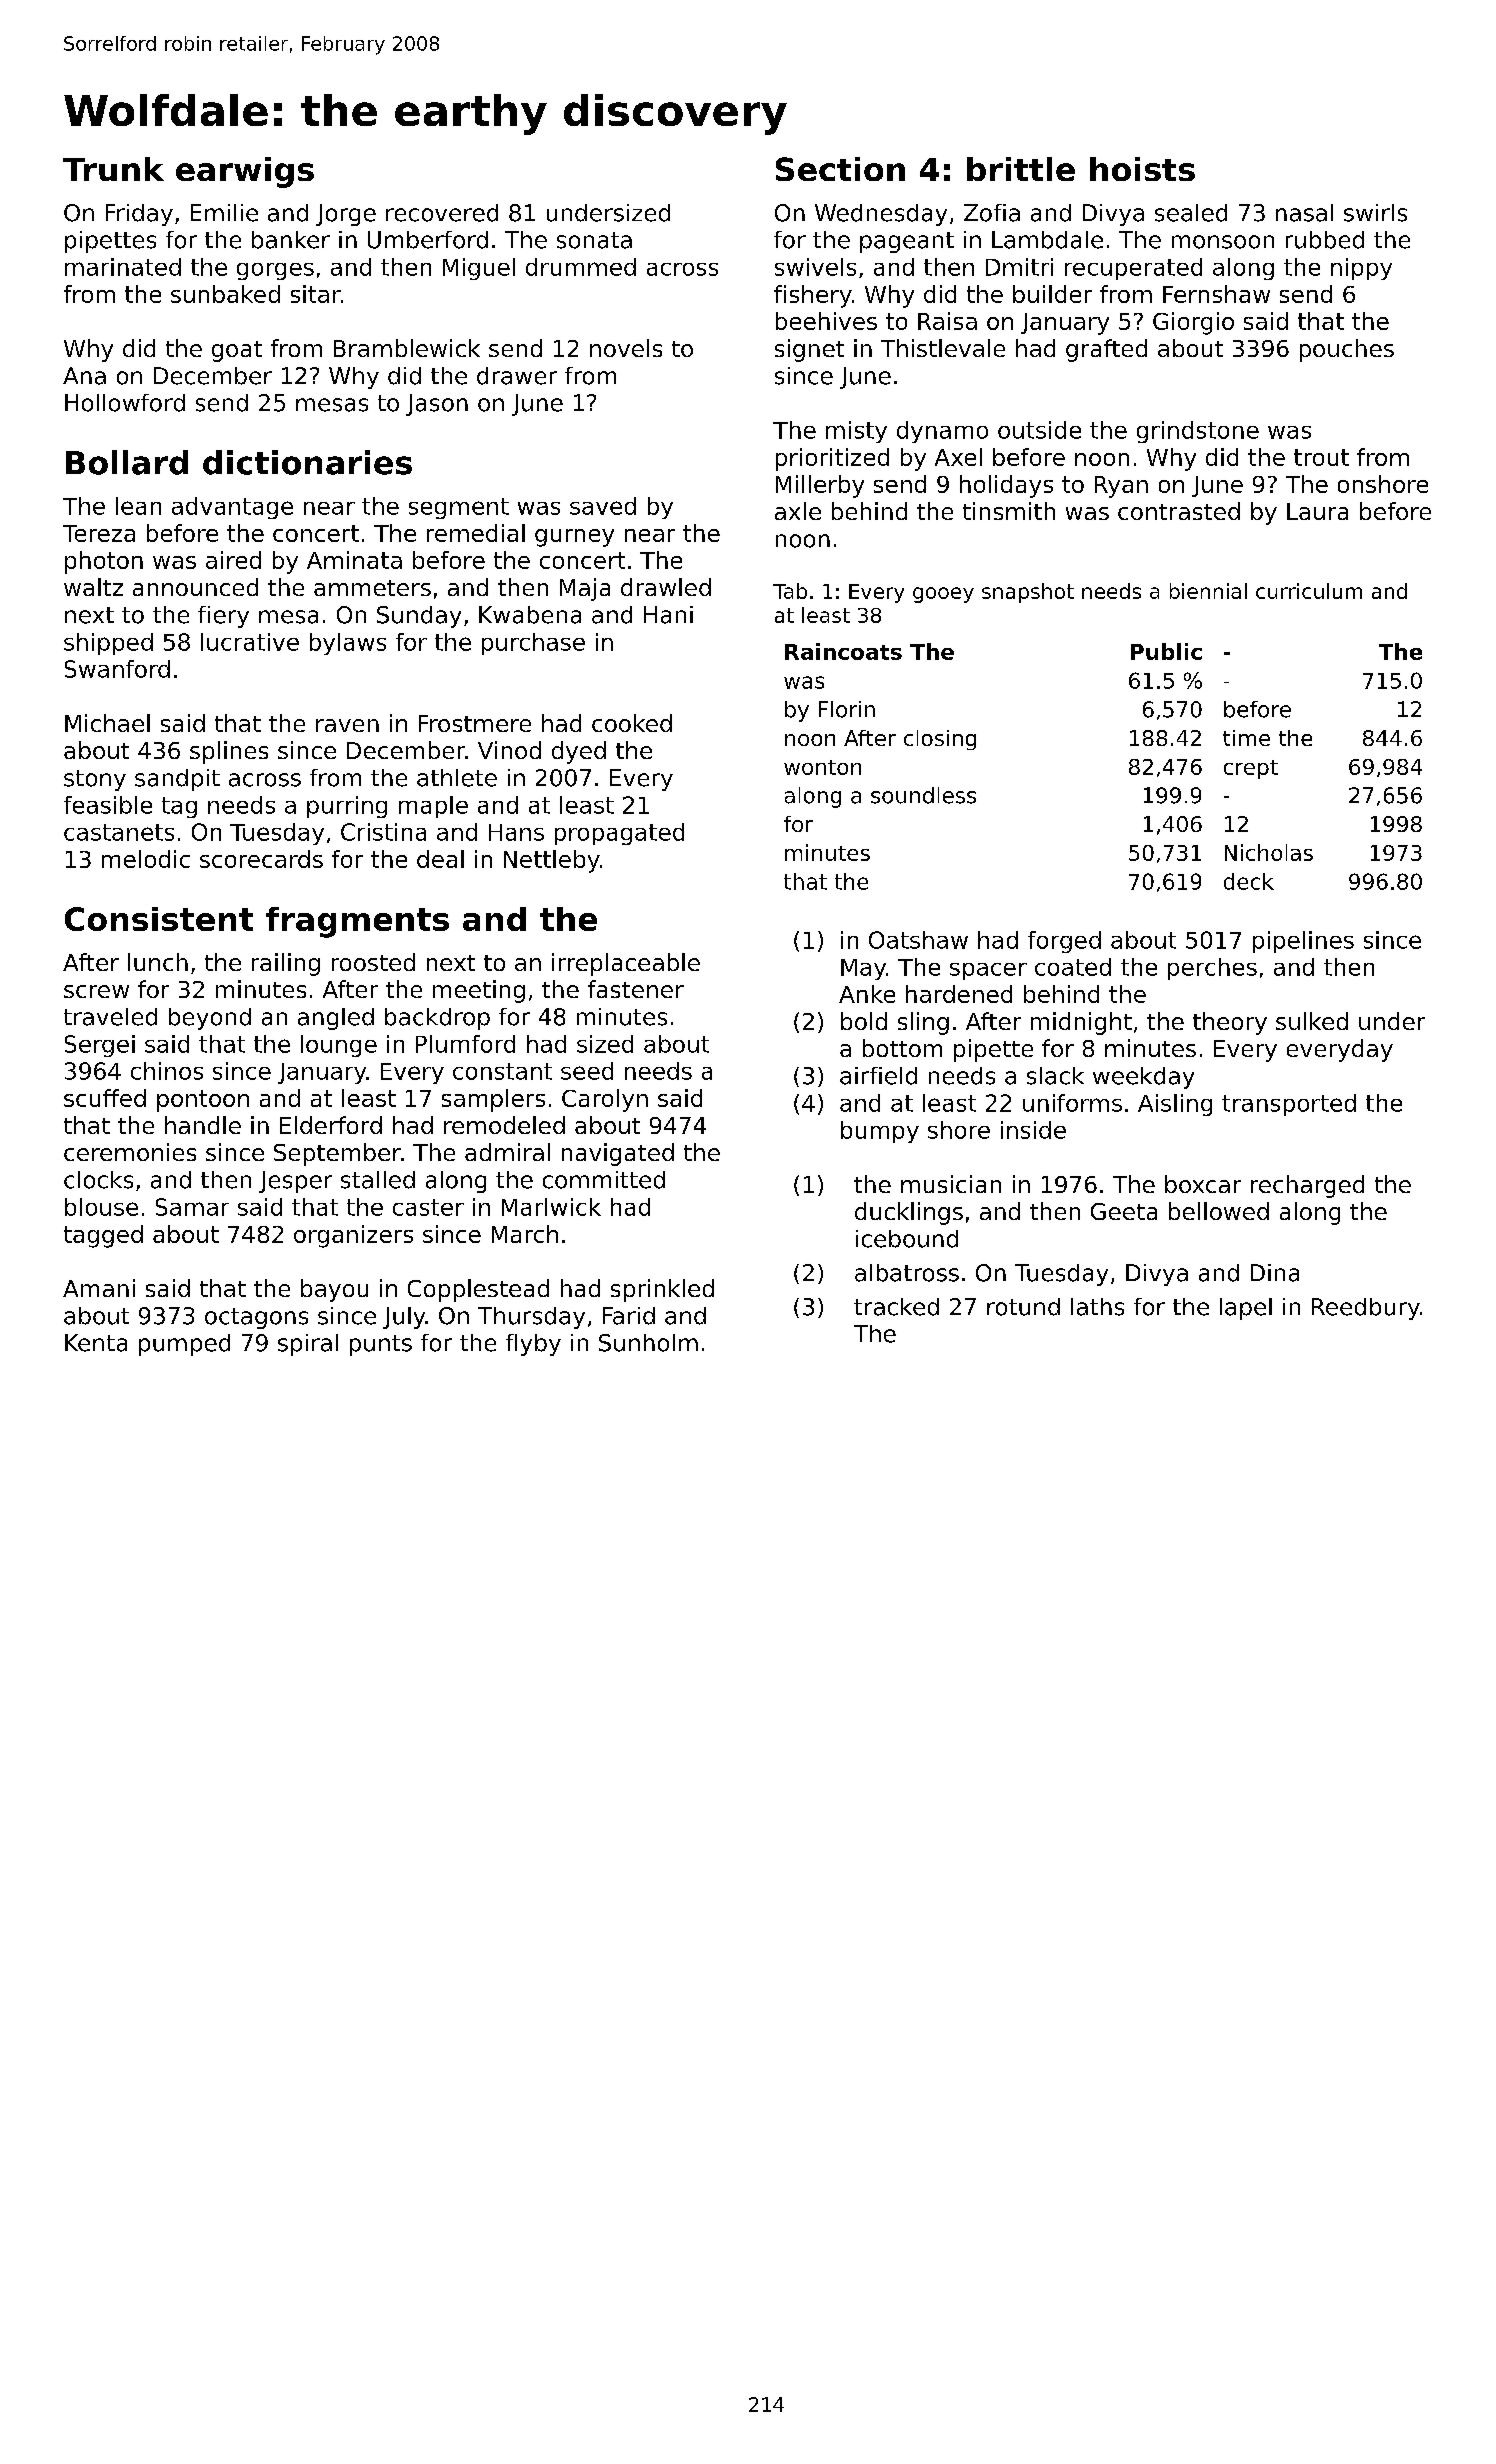 The image size is (1496, 2464). Describe the element at coordinates (96, 1343) in the screenshot. I see `Kenta` at that location.
